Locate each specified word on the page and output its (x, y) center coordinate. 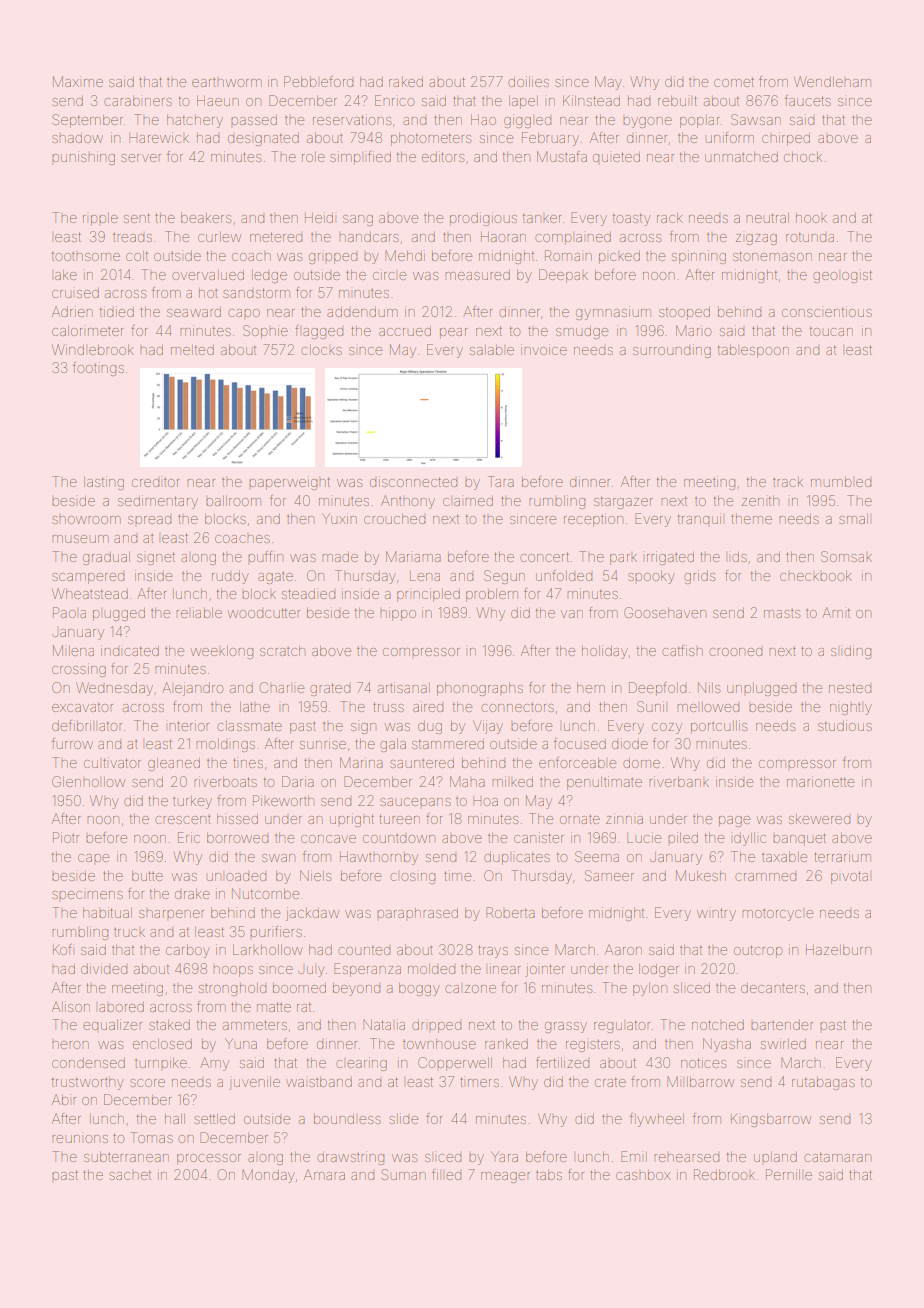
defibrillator (87, 725)
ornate (580, 819)
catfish (682, 650)
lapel (523, 102)
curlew (219, 237)
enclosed (162, 1044)
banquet (799, 839)
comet (734, 82)
